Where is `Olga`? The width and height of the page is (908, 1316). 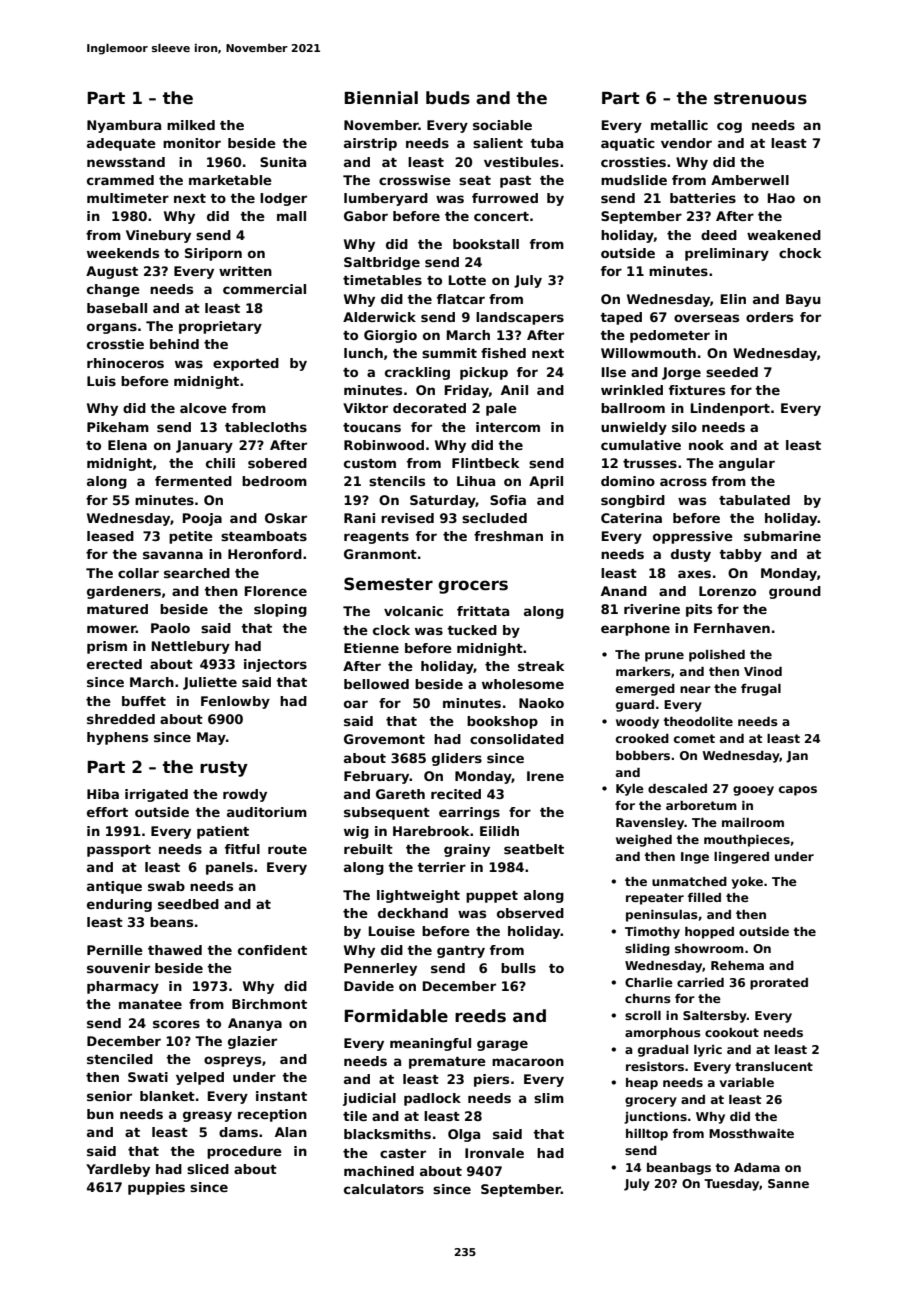
Olga is located at coordinates (464, 1135).
